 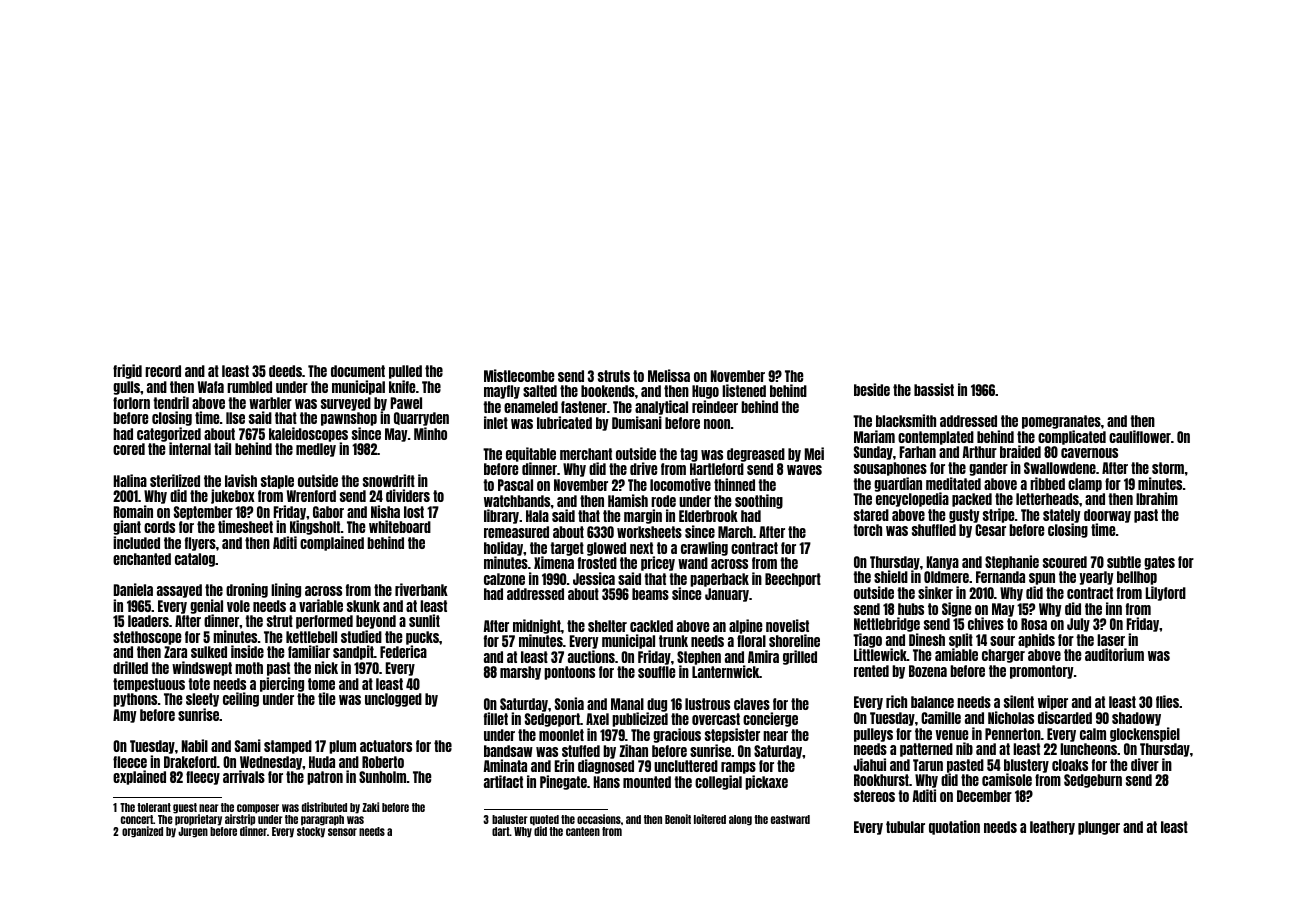 I want to click on frigid, so click(x=127, y=371).
